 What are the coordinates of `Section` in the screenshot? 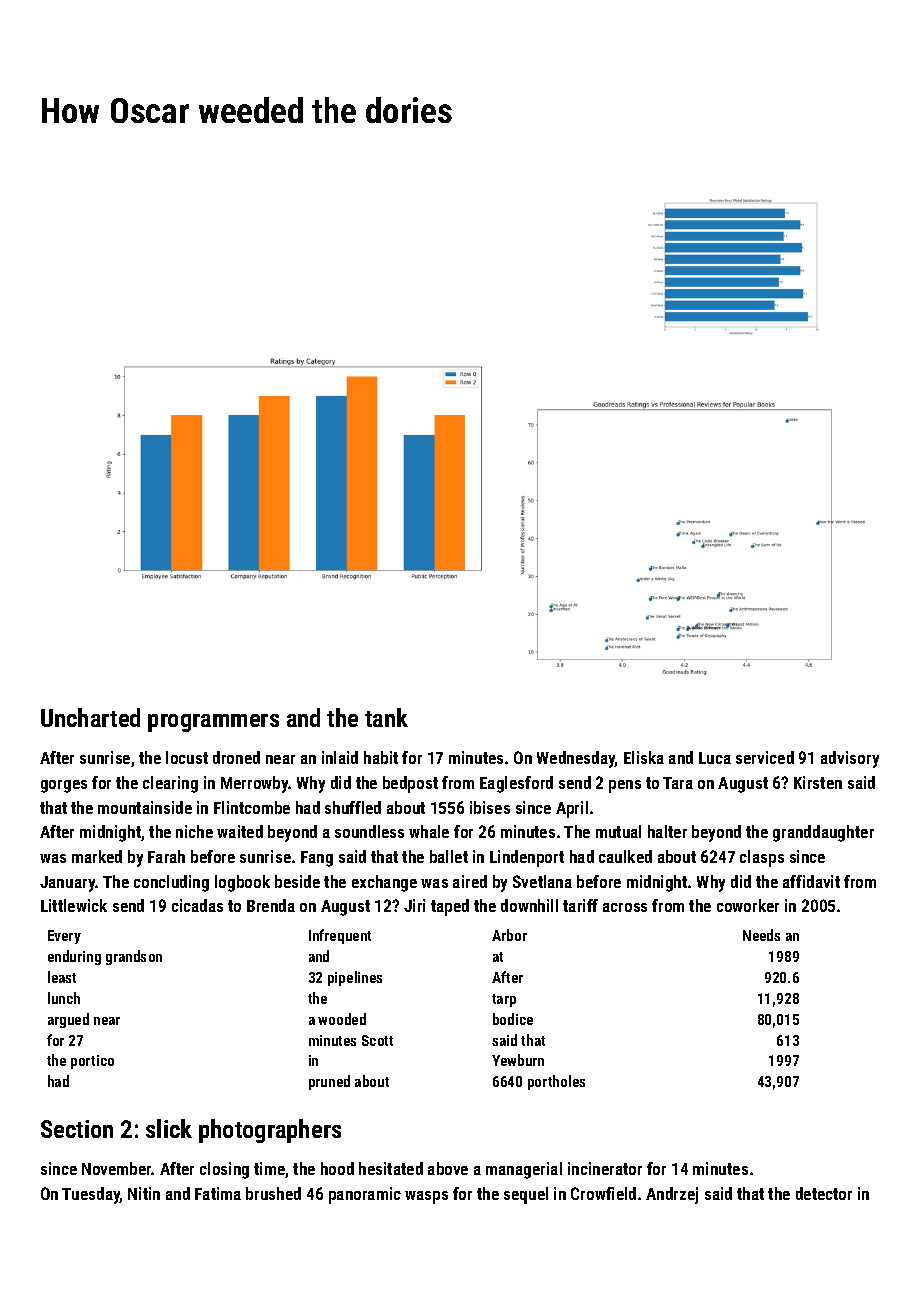 It's located at (77, 1129).
